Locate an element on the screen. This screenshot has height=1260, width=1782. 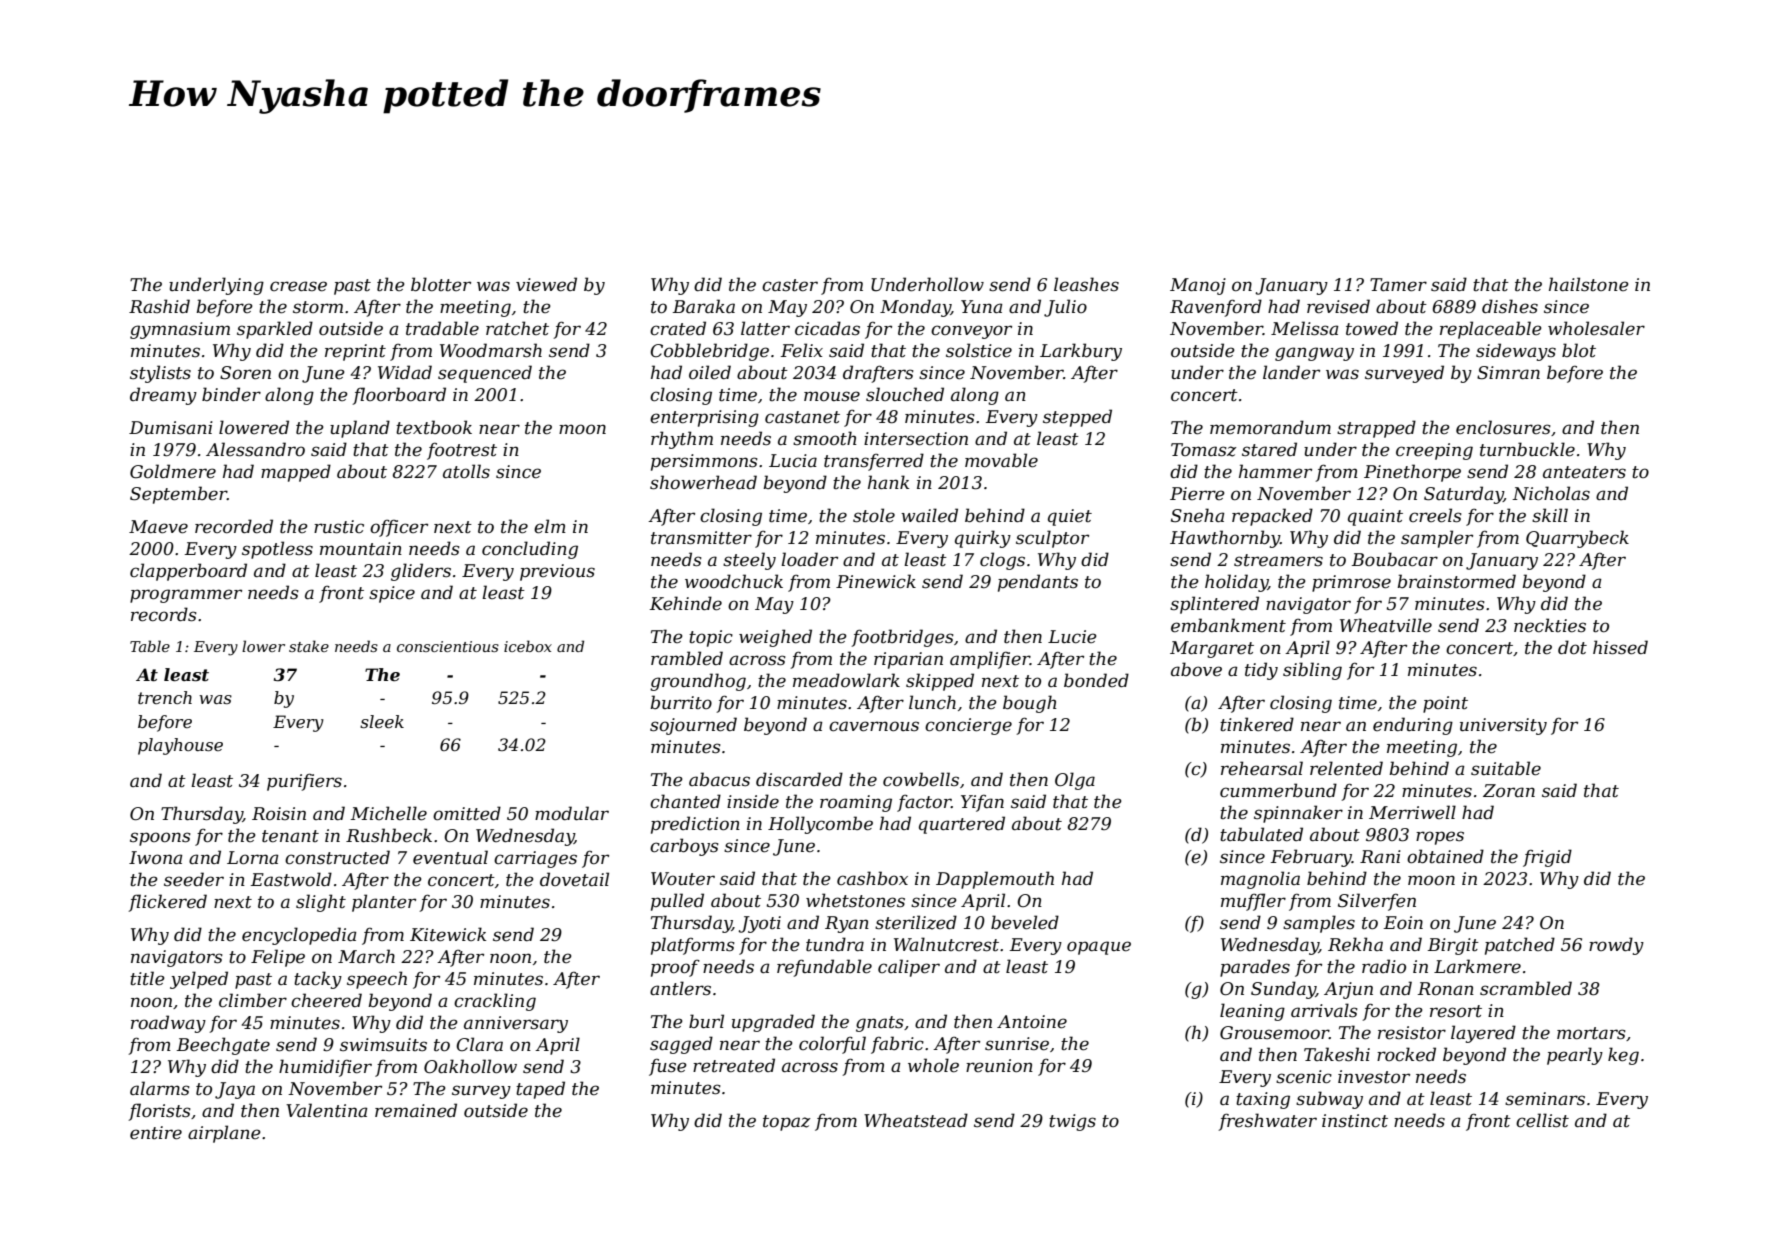
airplane is located at coordinates (224, 1134).
